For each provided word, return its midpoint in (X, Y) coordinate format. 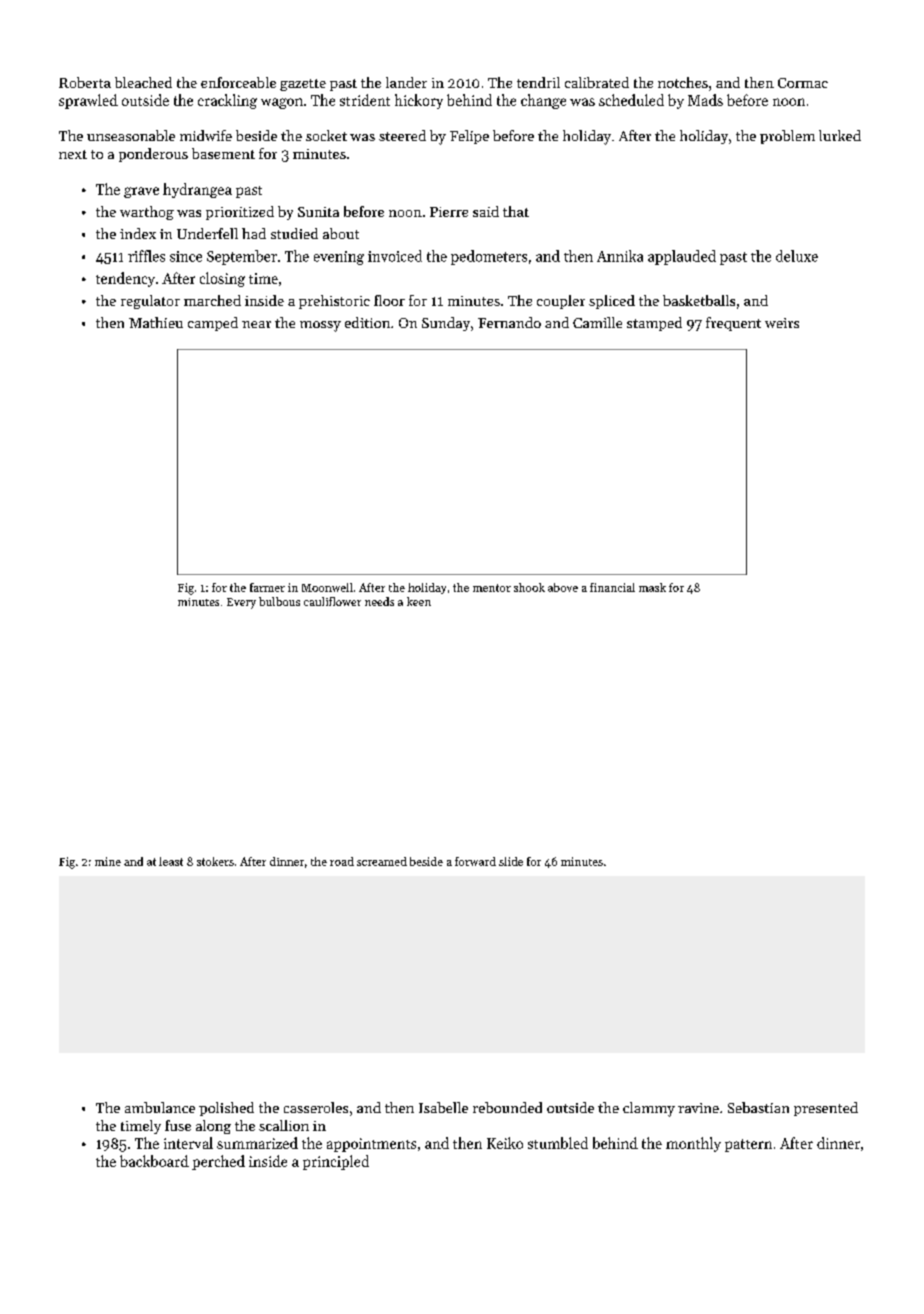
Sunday (446, 324)
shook (529, 587)
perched (218, 1162)
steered (402, 135)
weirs (782, 323)
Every (241, 603)
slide (511, 861)
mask (652, 587)
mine (108, 861)
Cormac (803, 83)
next (73, 154)
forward (475, 861)
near (256, 324)
